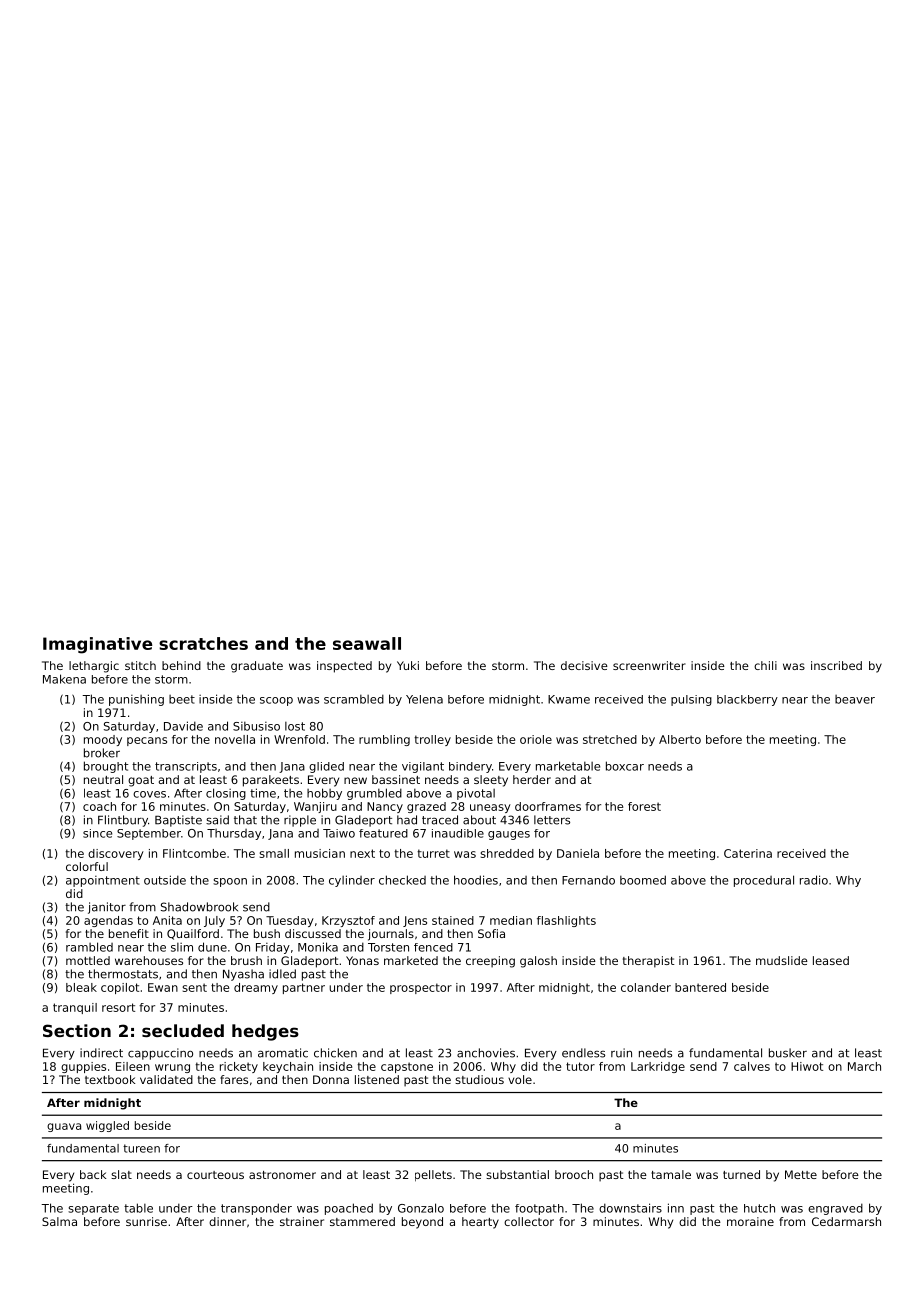 The height and width of the screenshot is (1308, 924). Describe the element at coordinates (433, 853) in the screenshot. I see `turret` at that location.
